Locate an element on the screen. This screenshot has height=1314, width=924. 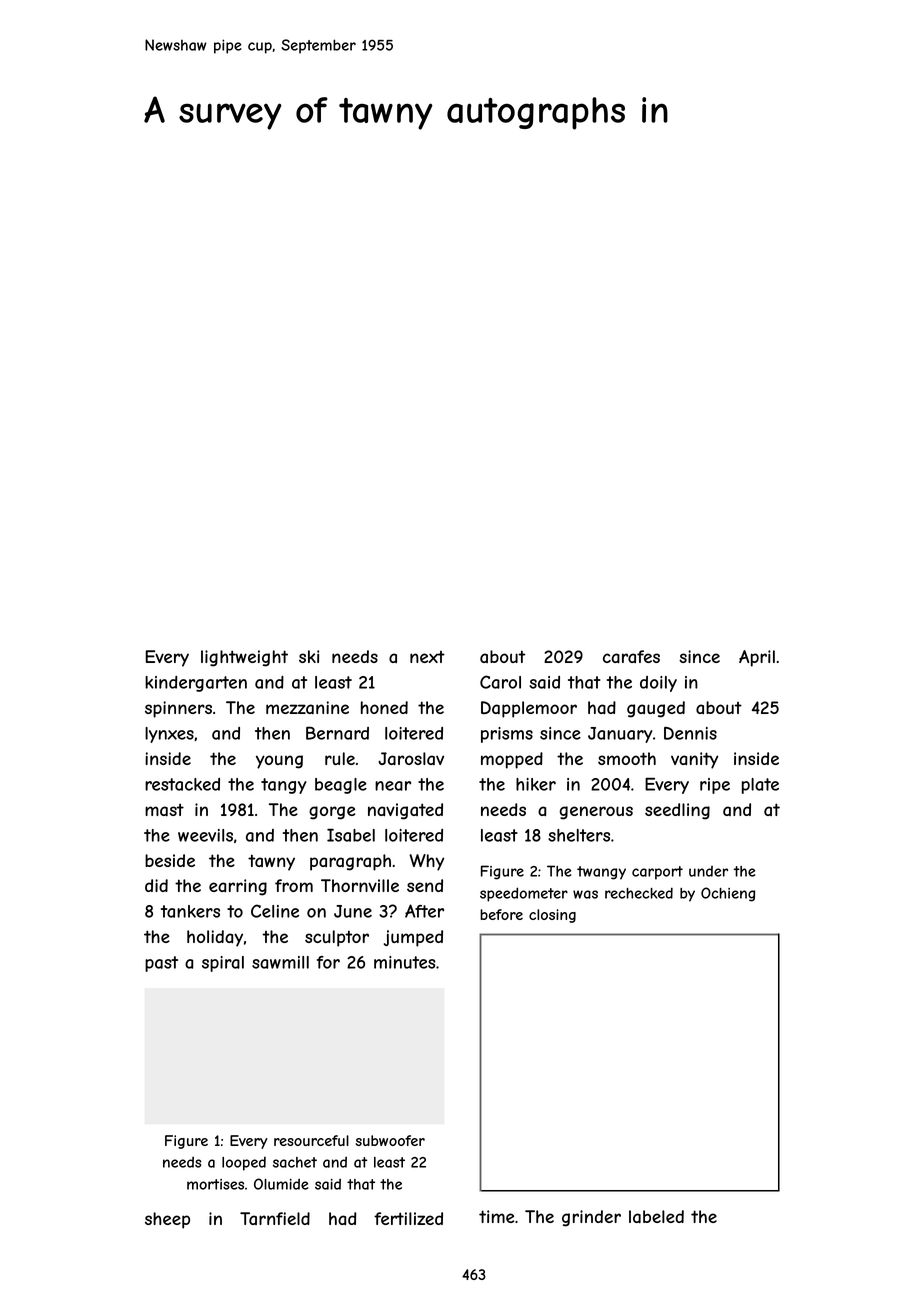
lightweight is located at coordinates (244, 658).
